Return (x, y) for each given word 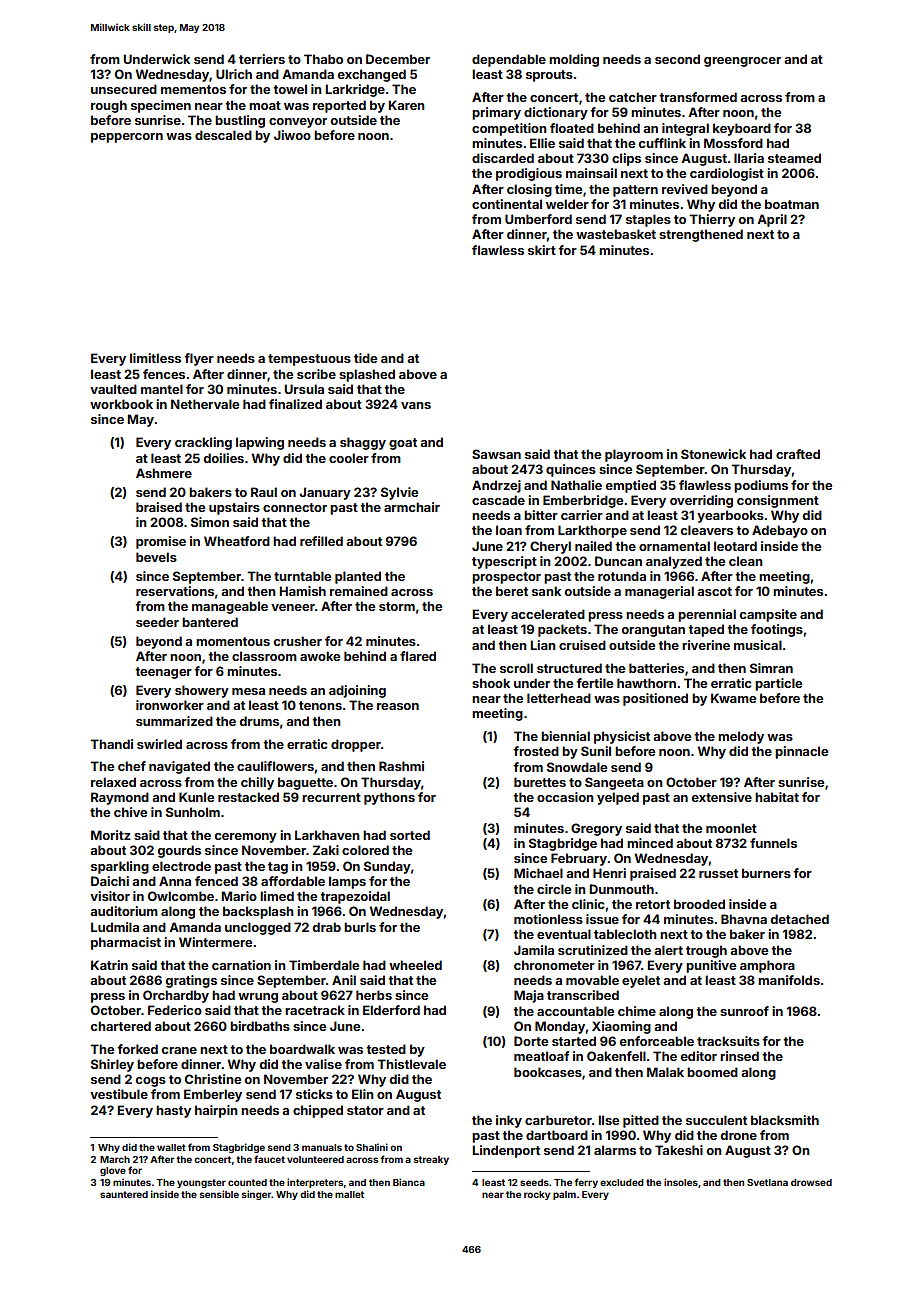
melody (741, 737)
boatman (792, 204)
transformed (698, 97)
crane (179, 1050)
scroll (516, 668)
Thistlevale (411, 1064)
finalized (295, 404)
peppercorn (127, 138)
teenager (163, 673)
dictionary (556, 113)
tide (365, 358)
